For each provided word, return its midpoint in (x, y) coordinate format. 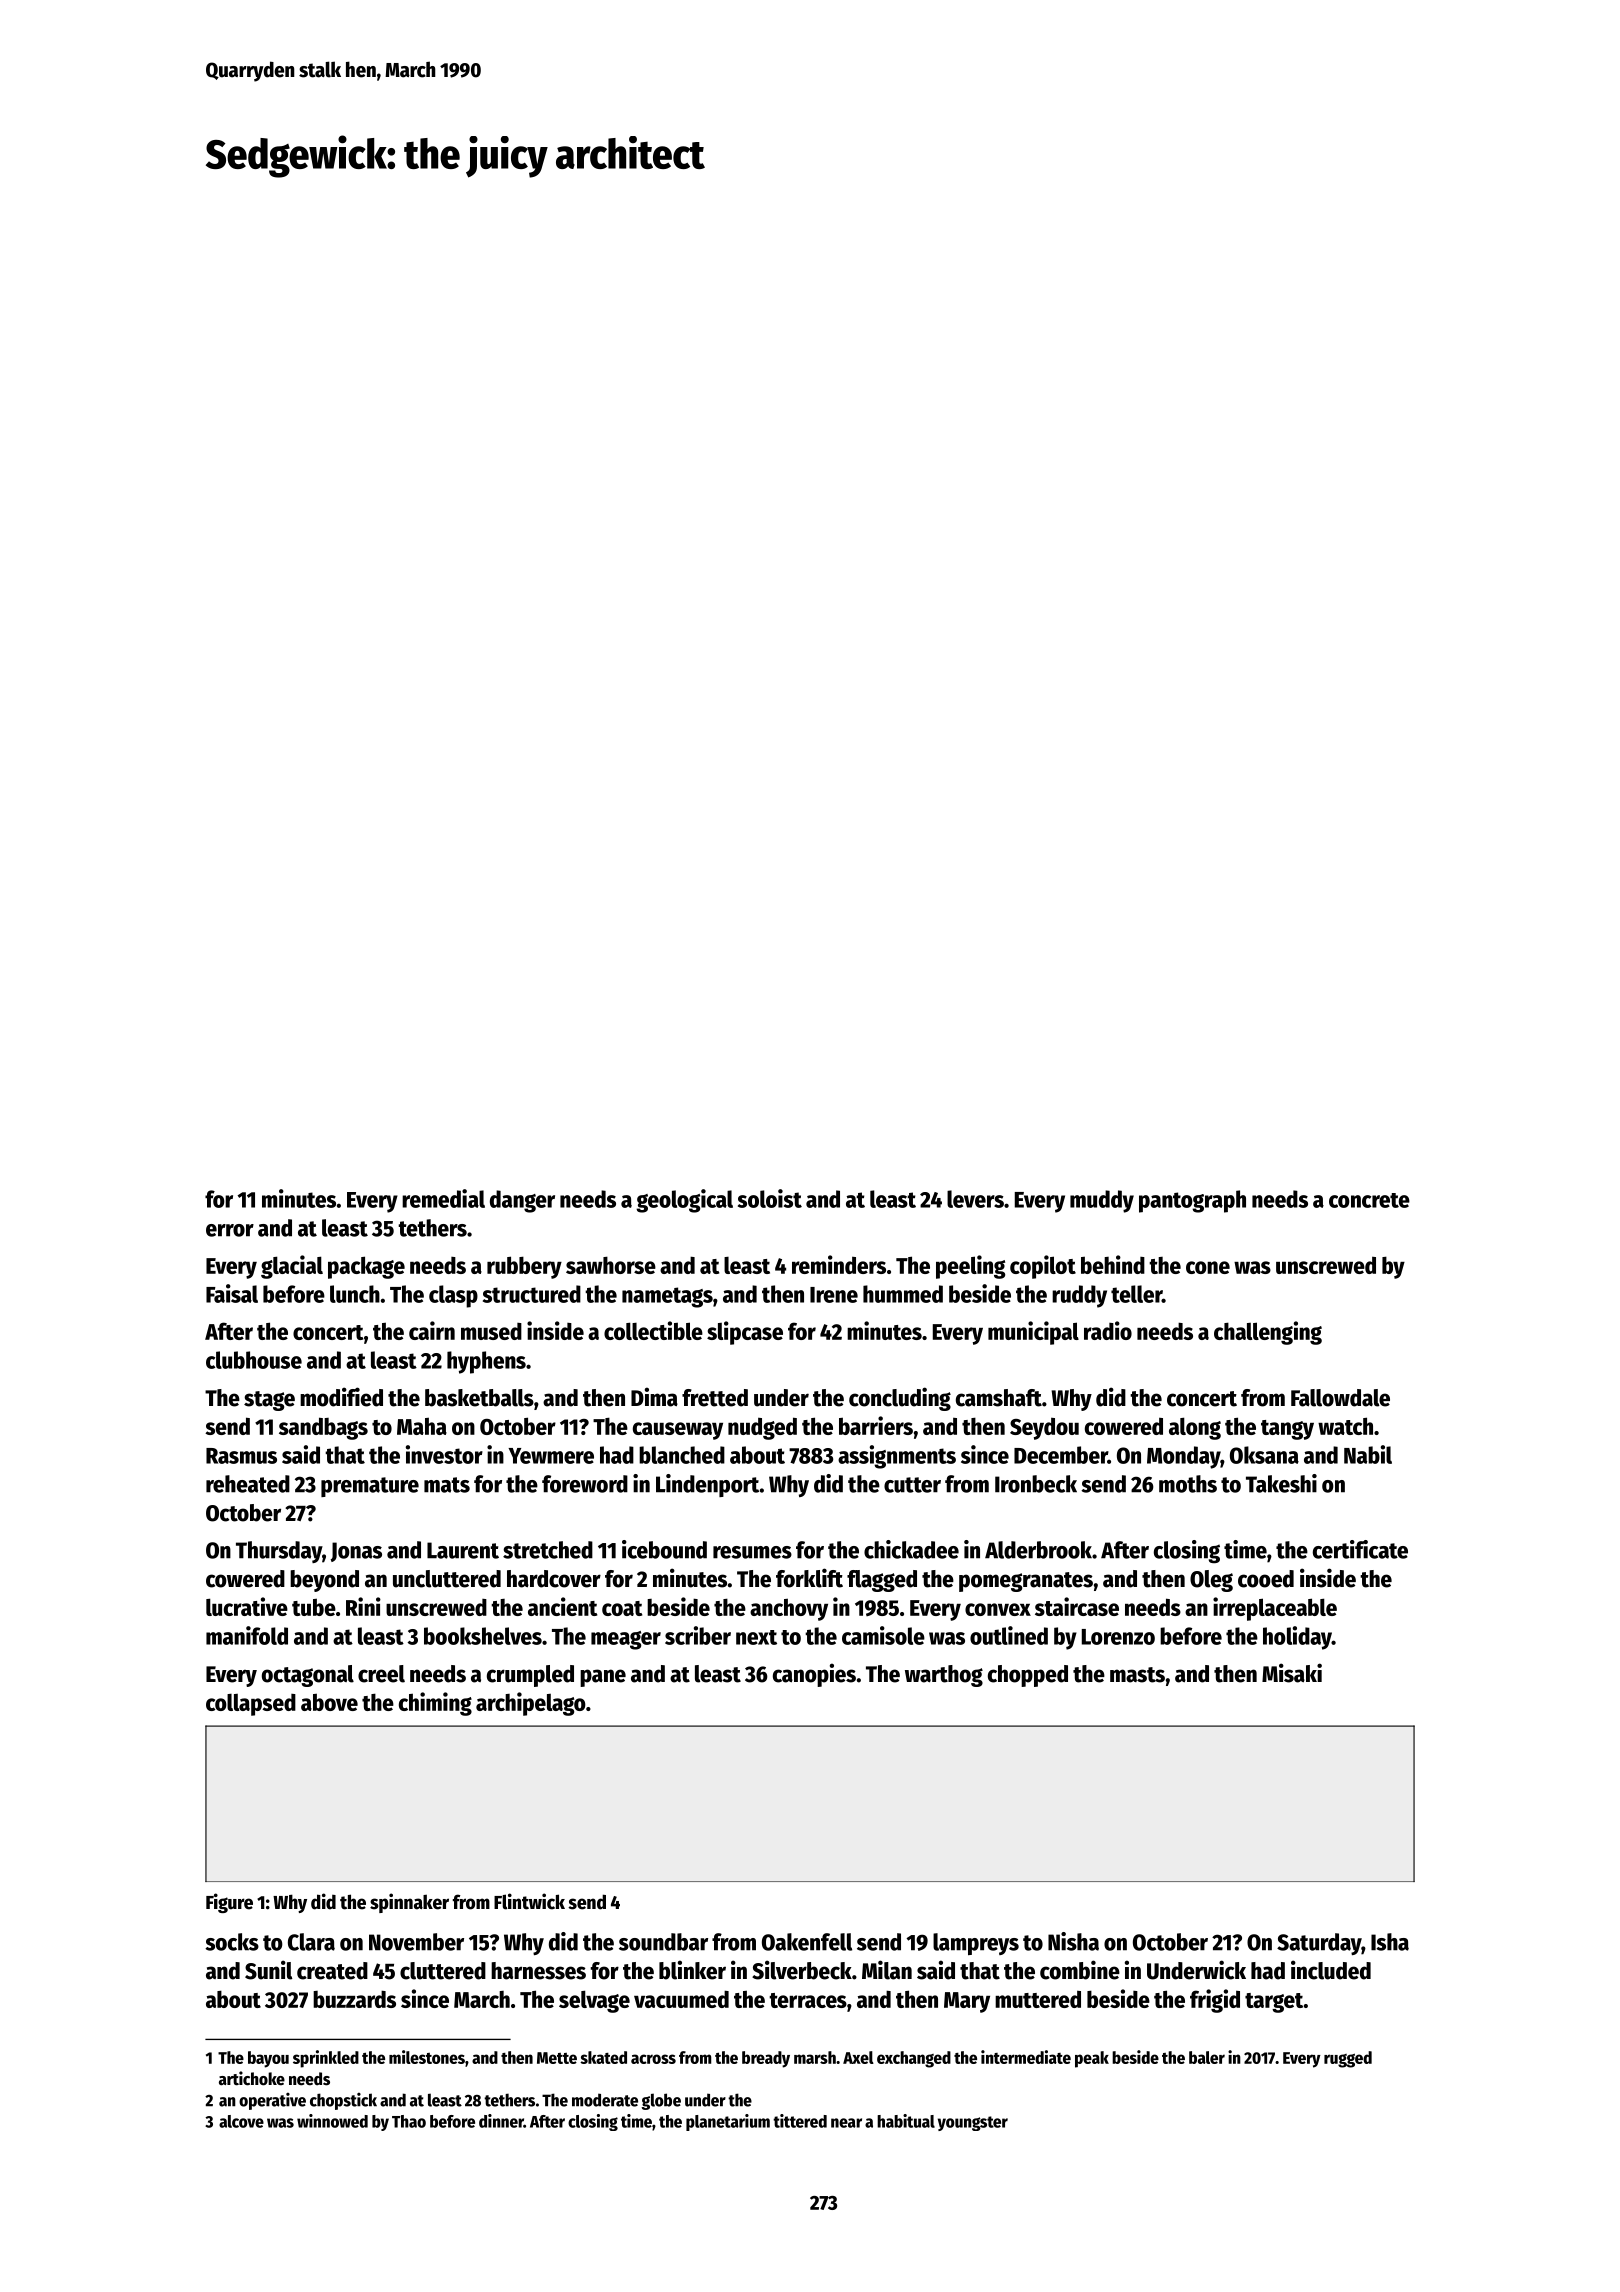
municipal (1033, 1333)
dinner (501, 2121)
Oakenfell (807, 1942)
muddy (1102, 1201)
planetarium (728, 2122)
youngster (973, 2123)
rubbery (524, 1267)
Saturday (1319, 1944)
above (329, 1702)
